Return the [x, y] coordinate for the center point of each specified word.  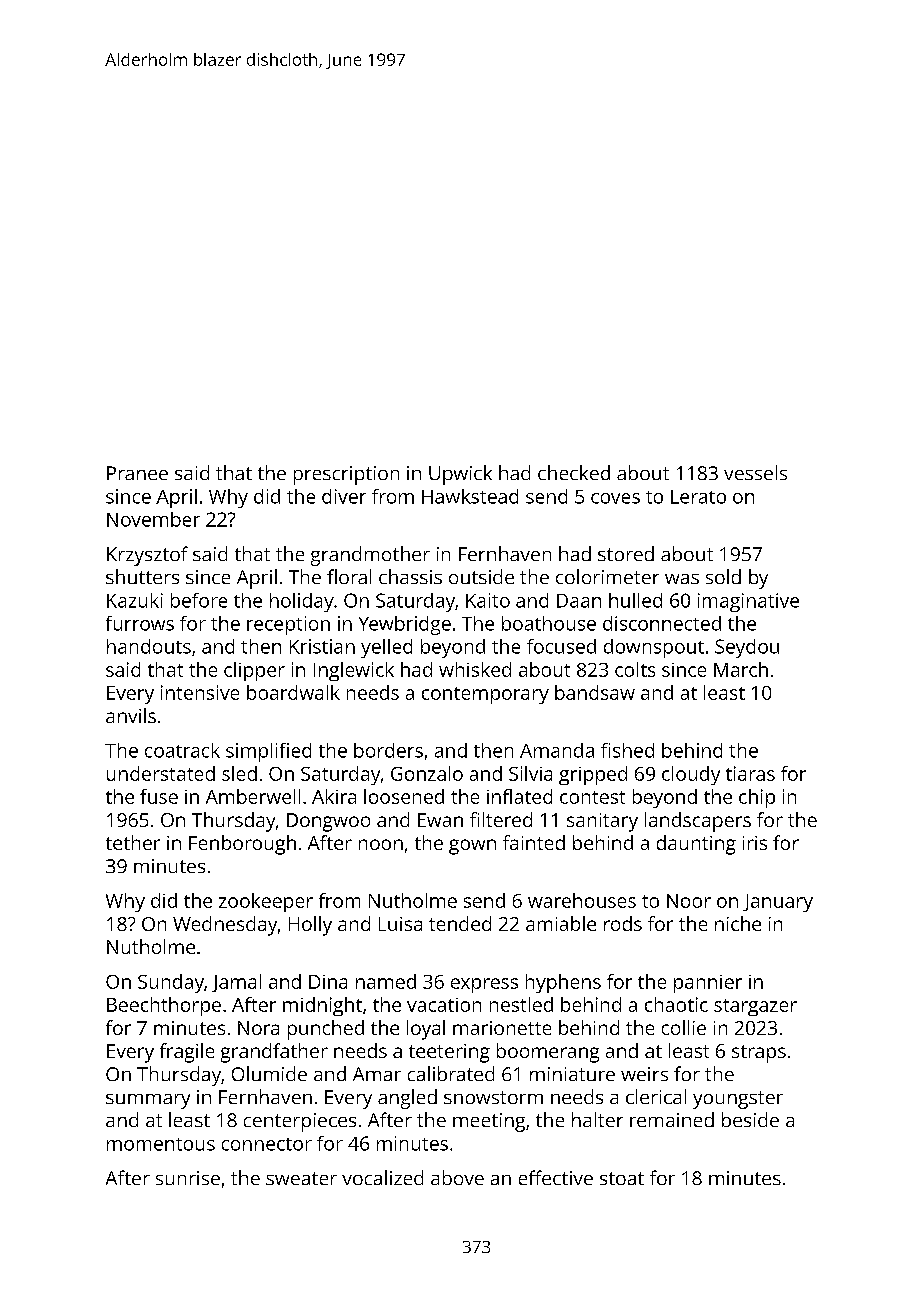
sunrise [188, 1178]
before [199, 600]
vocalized [382, 1177]
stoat [622, 1178]
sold [723, 576]
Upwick [460, 475]
